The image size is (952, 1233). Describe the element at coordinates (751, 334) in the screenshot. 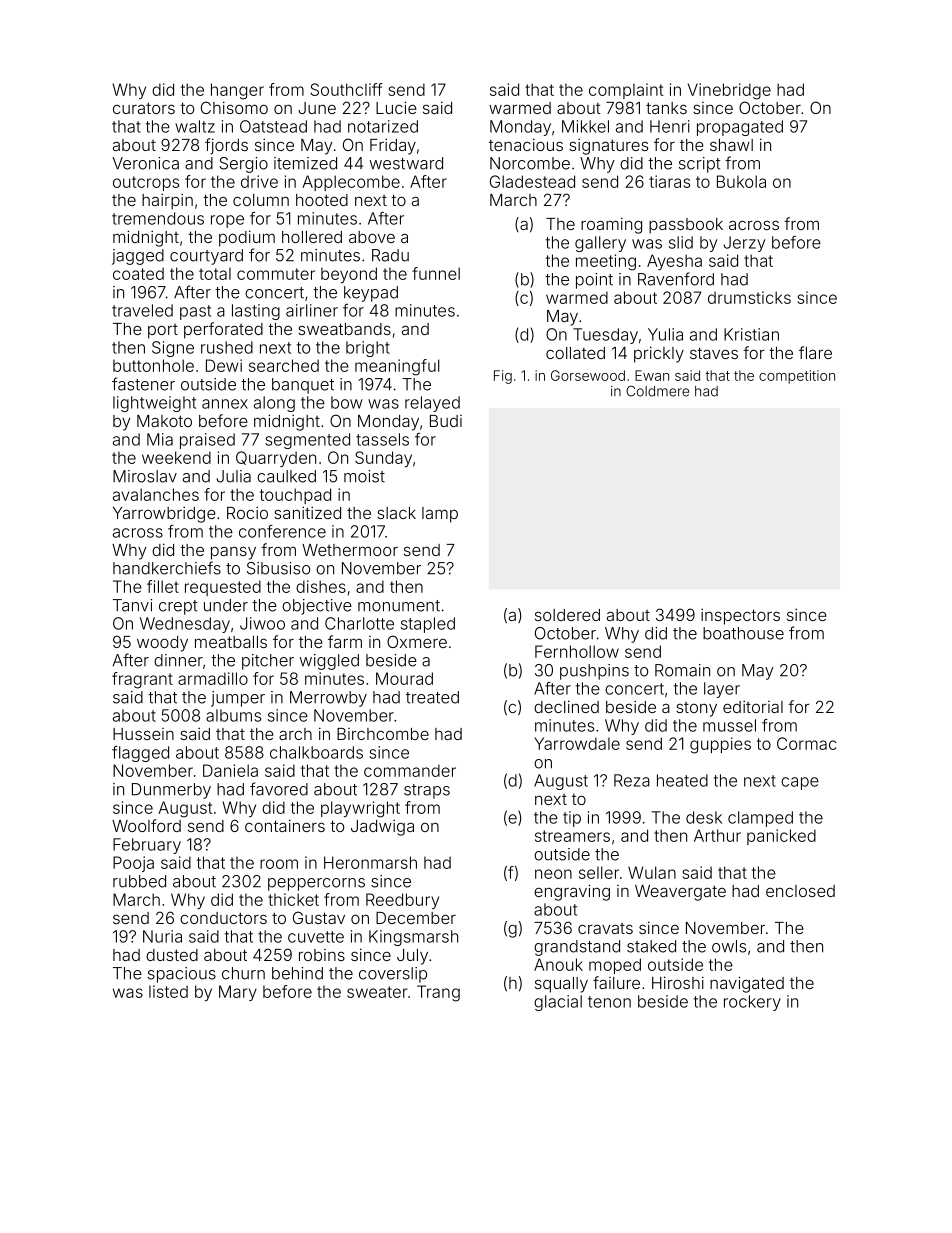

I see `Kristian` at that location.
